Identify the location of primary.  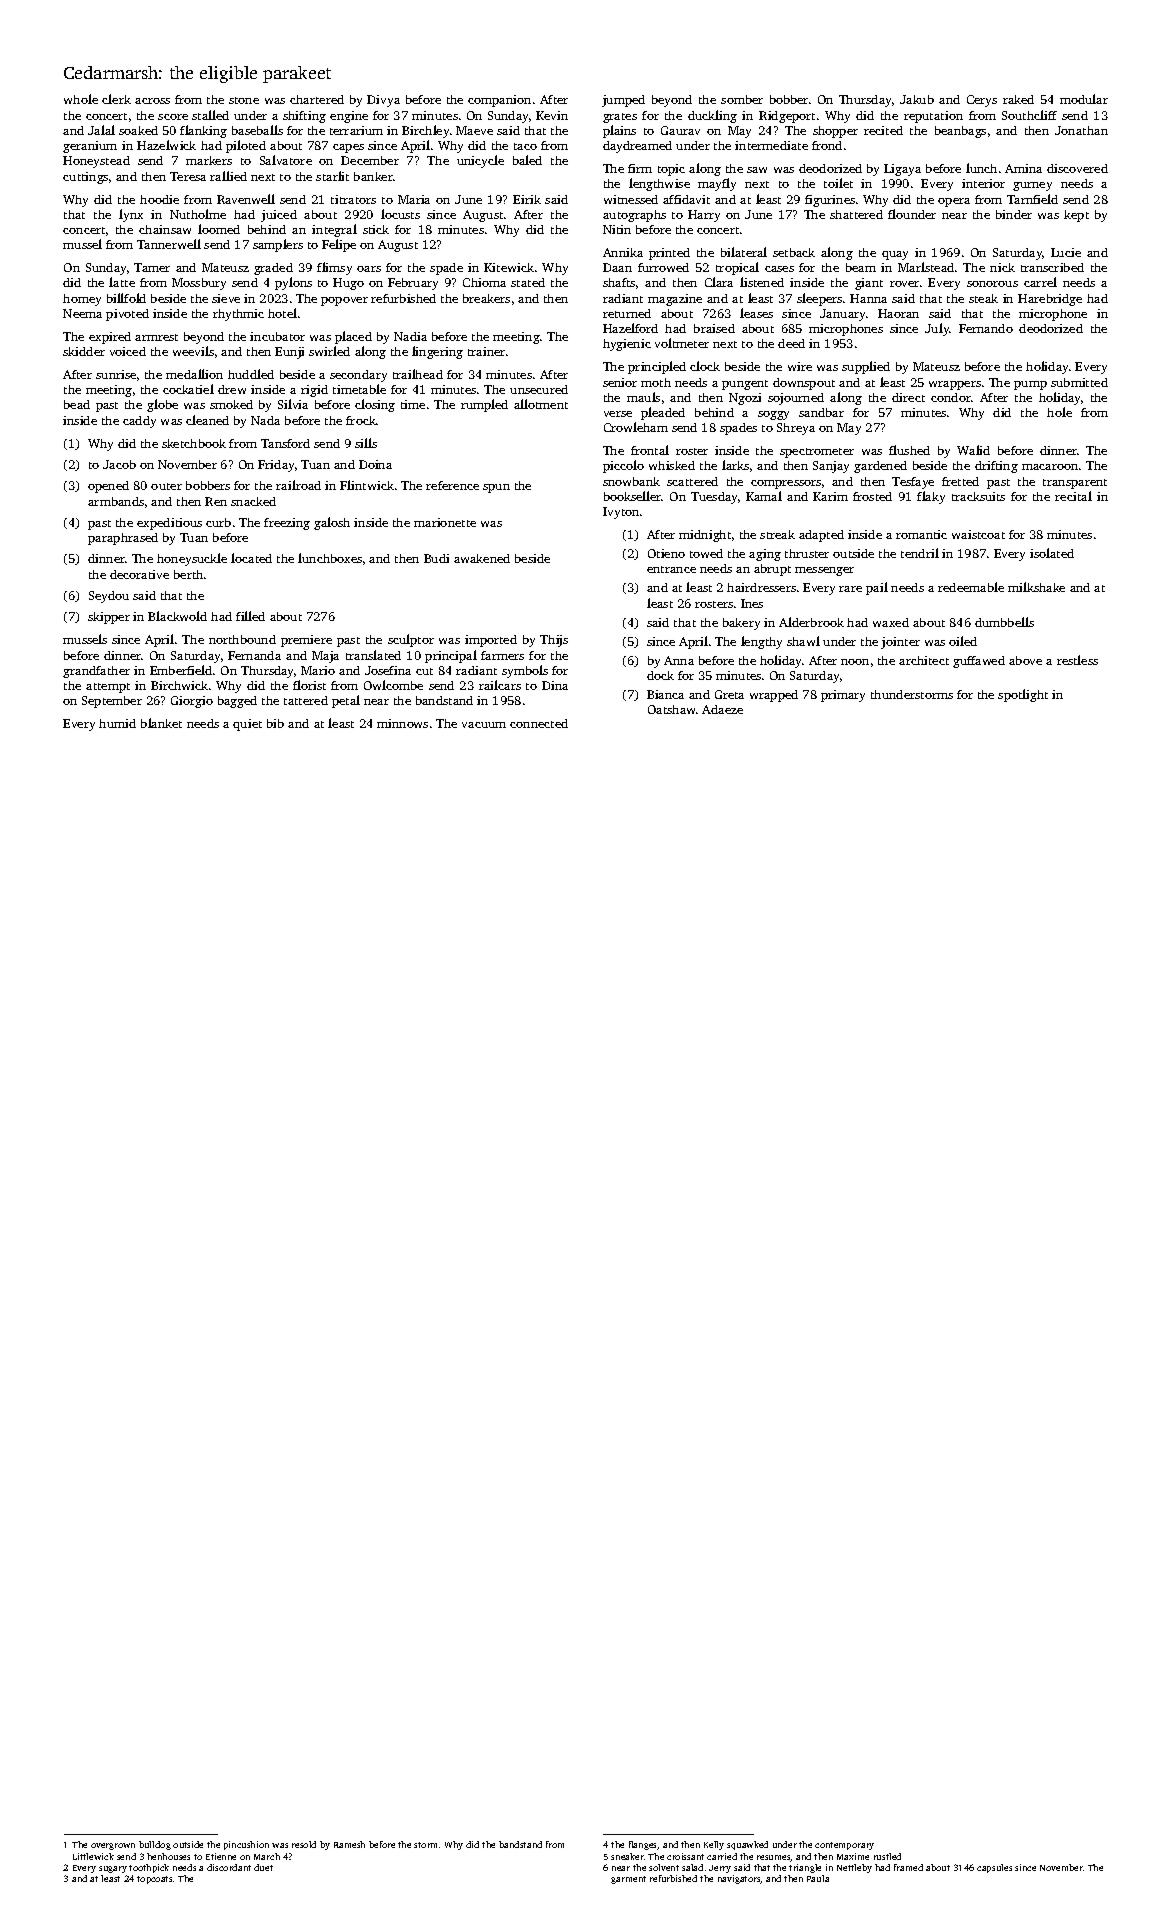
(843, 696).
